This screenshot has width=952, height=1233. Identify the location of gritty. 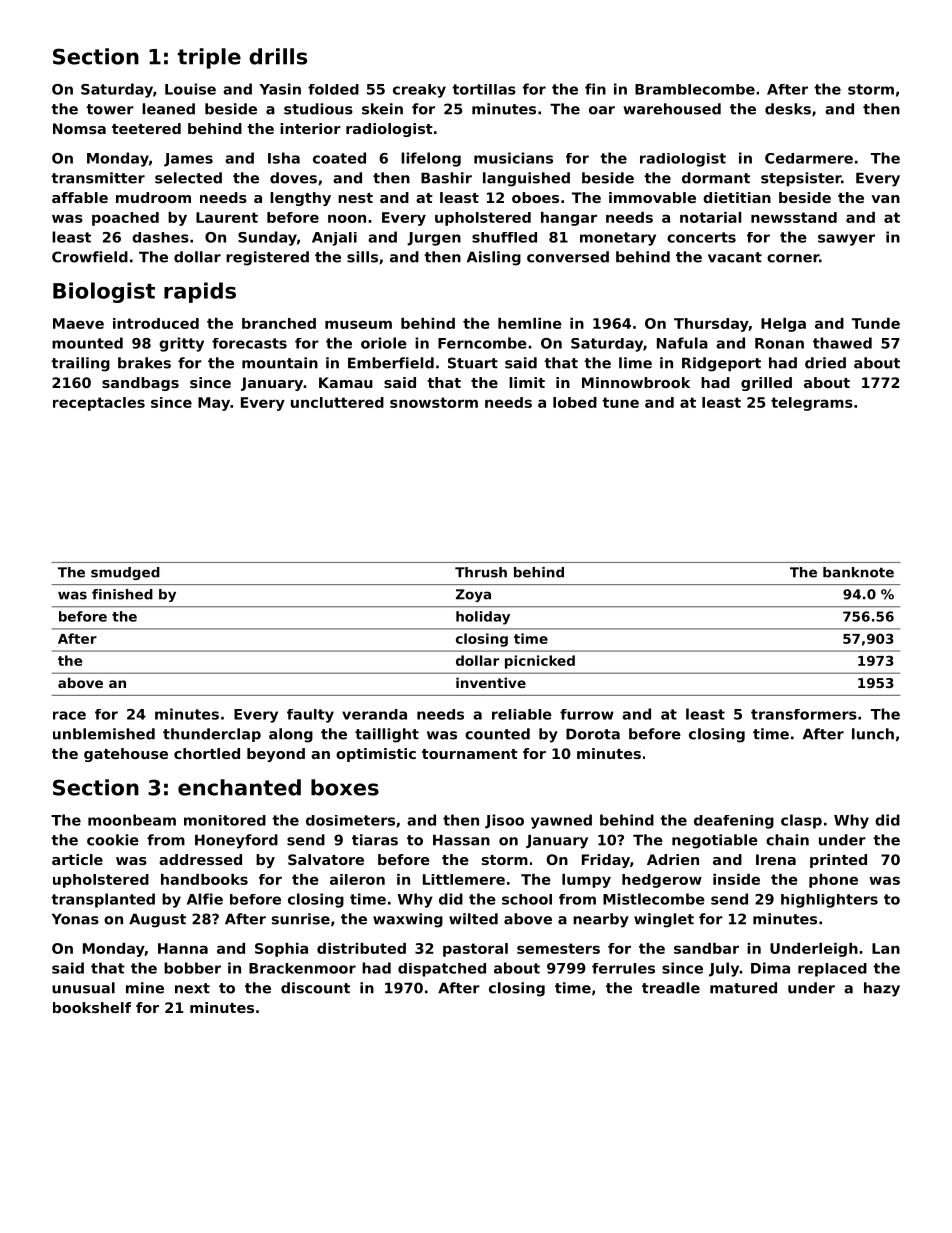
(181, 344).
